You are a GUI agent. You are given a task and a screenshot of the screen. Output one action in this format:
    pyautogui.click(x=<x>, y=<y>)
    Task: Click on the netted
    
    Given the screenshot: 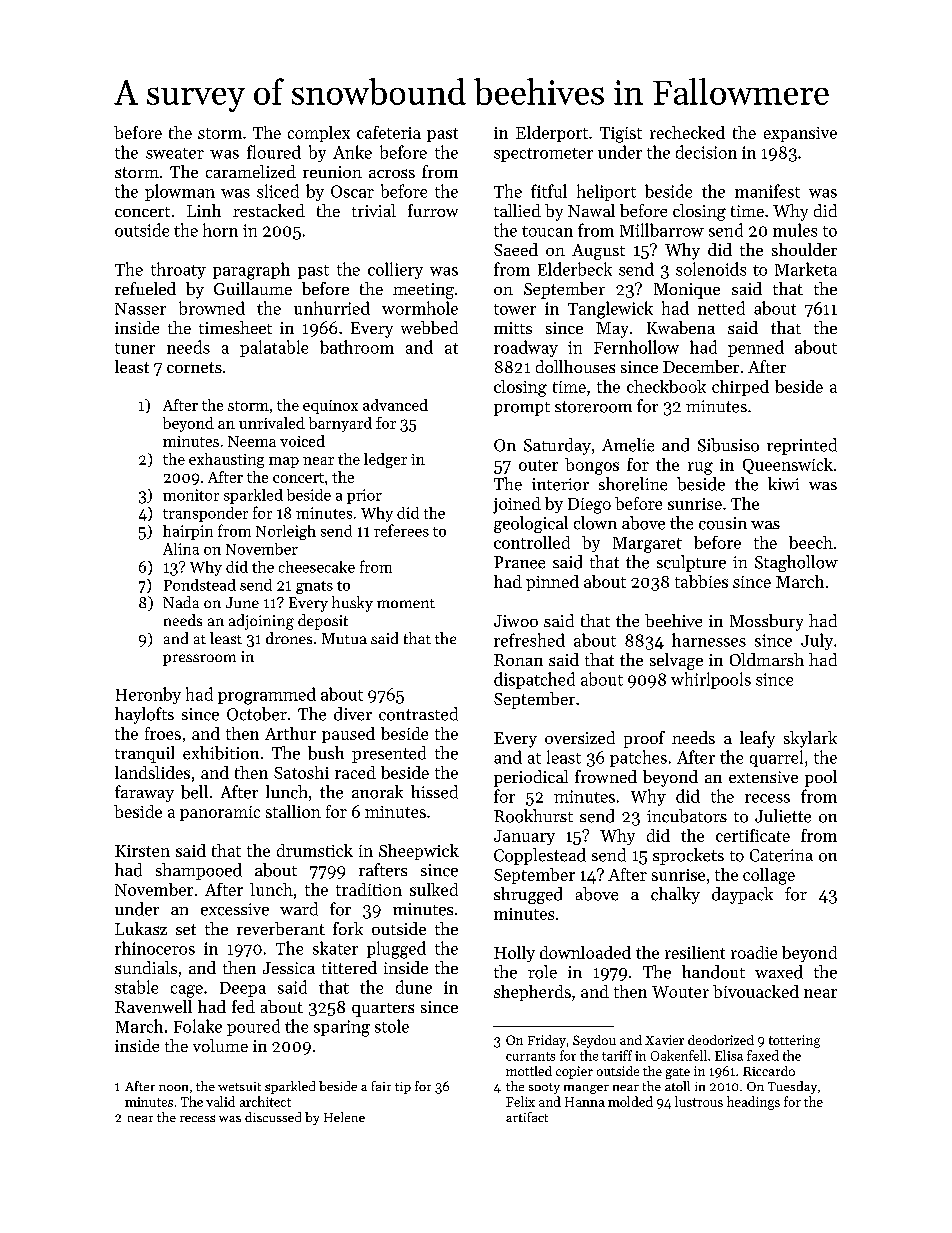 What is the action you would take?
    pyautogui.click(x=721, y=308)
